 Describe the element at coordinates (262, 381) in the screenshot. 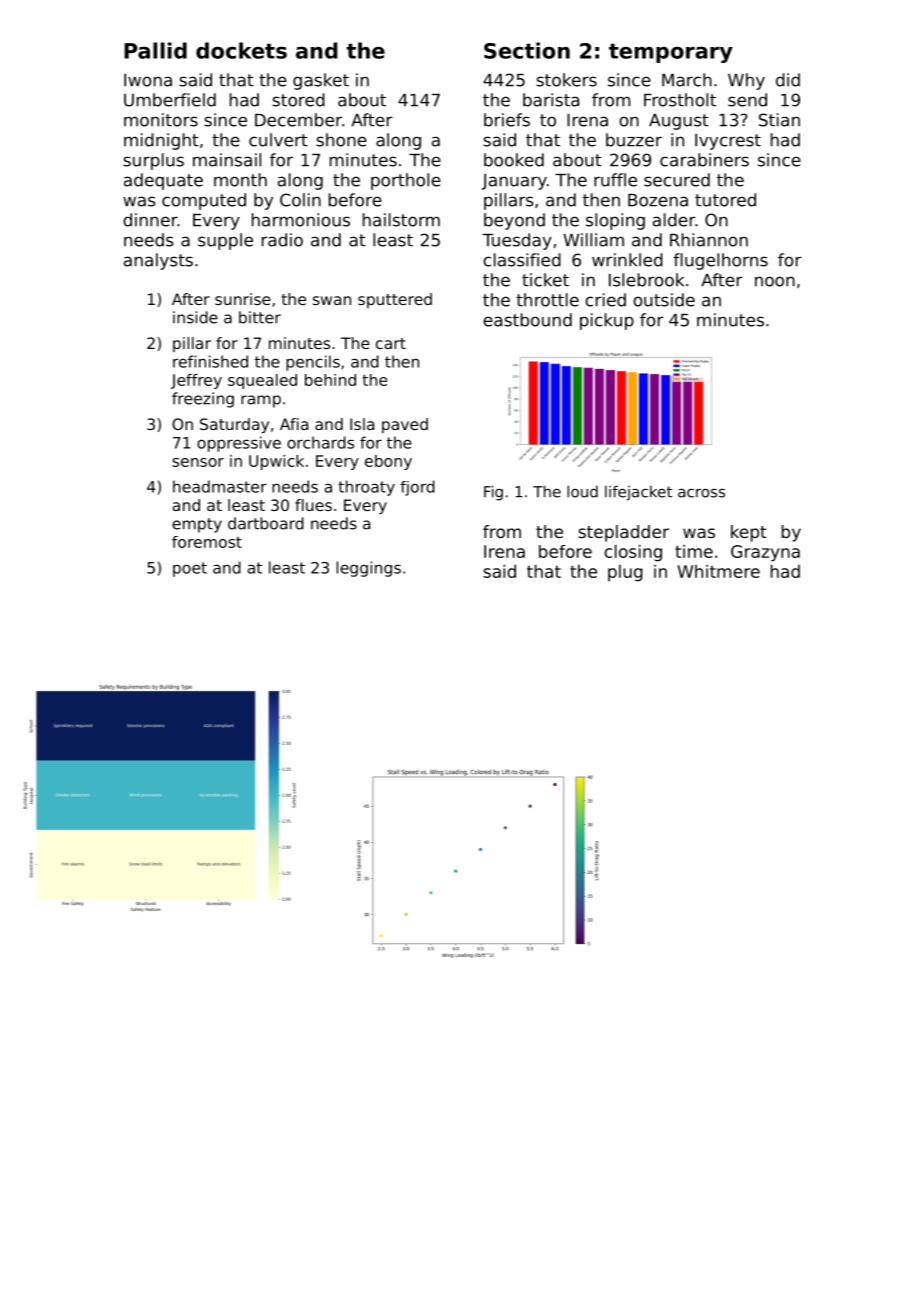

I see `squealed` at that location.
